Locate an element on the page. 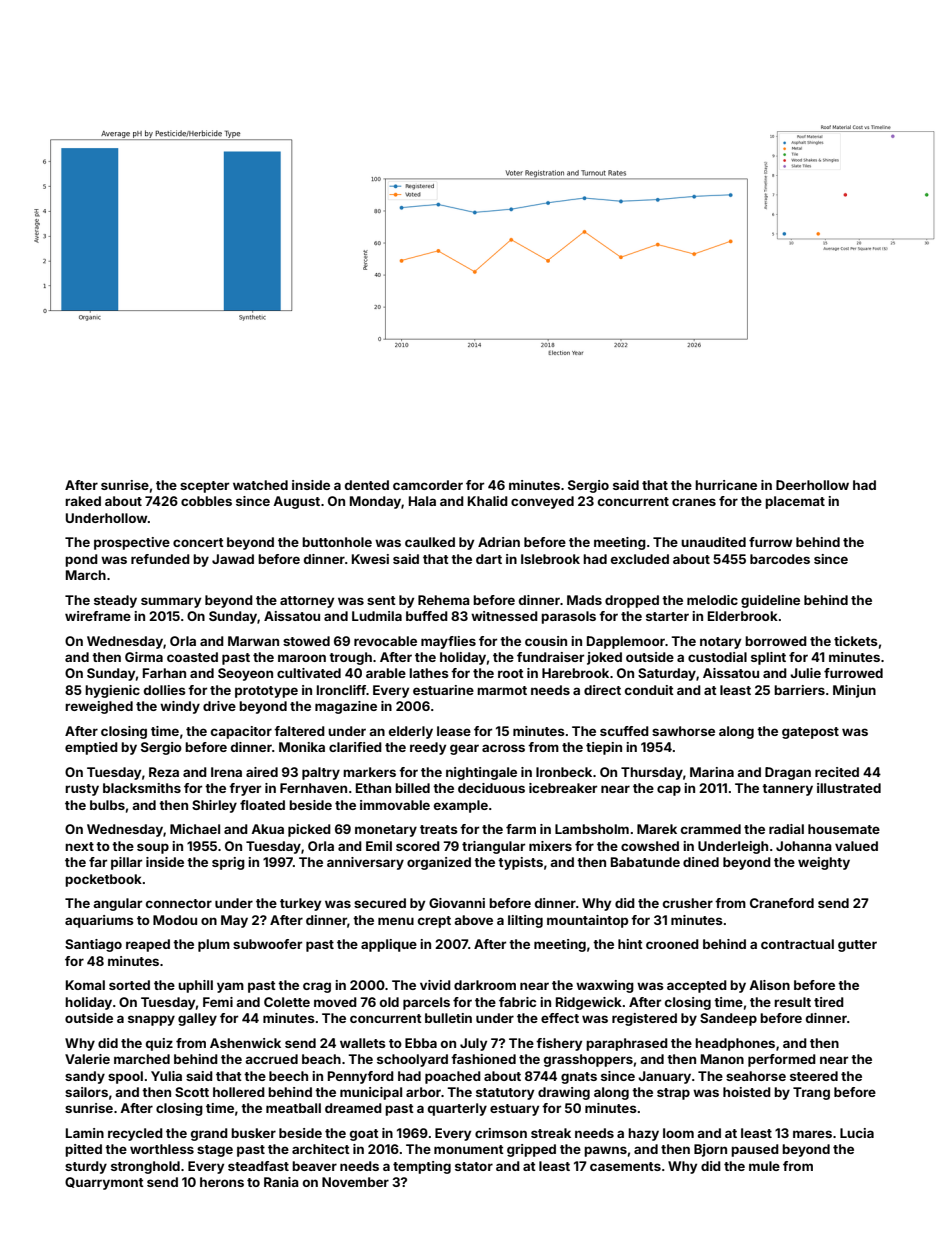 The width and height of the image is (952, 1233). galley is located at coordinates (197, 1019).
